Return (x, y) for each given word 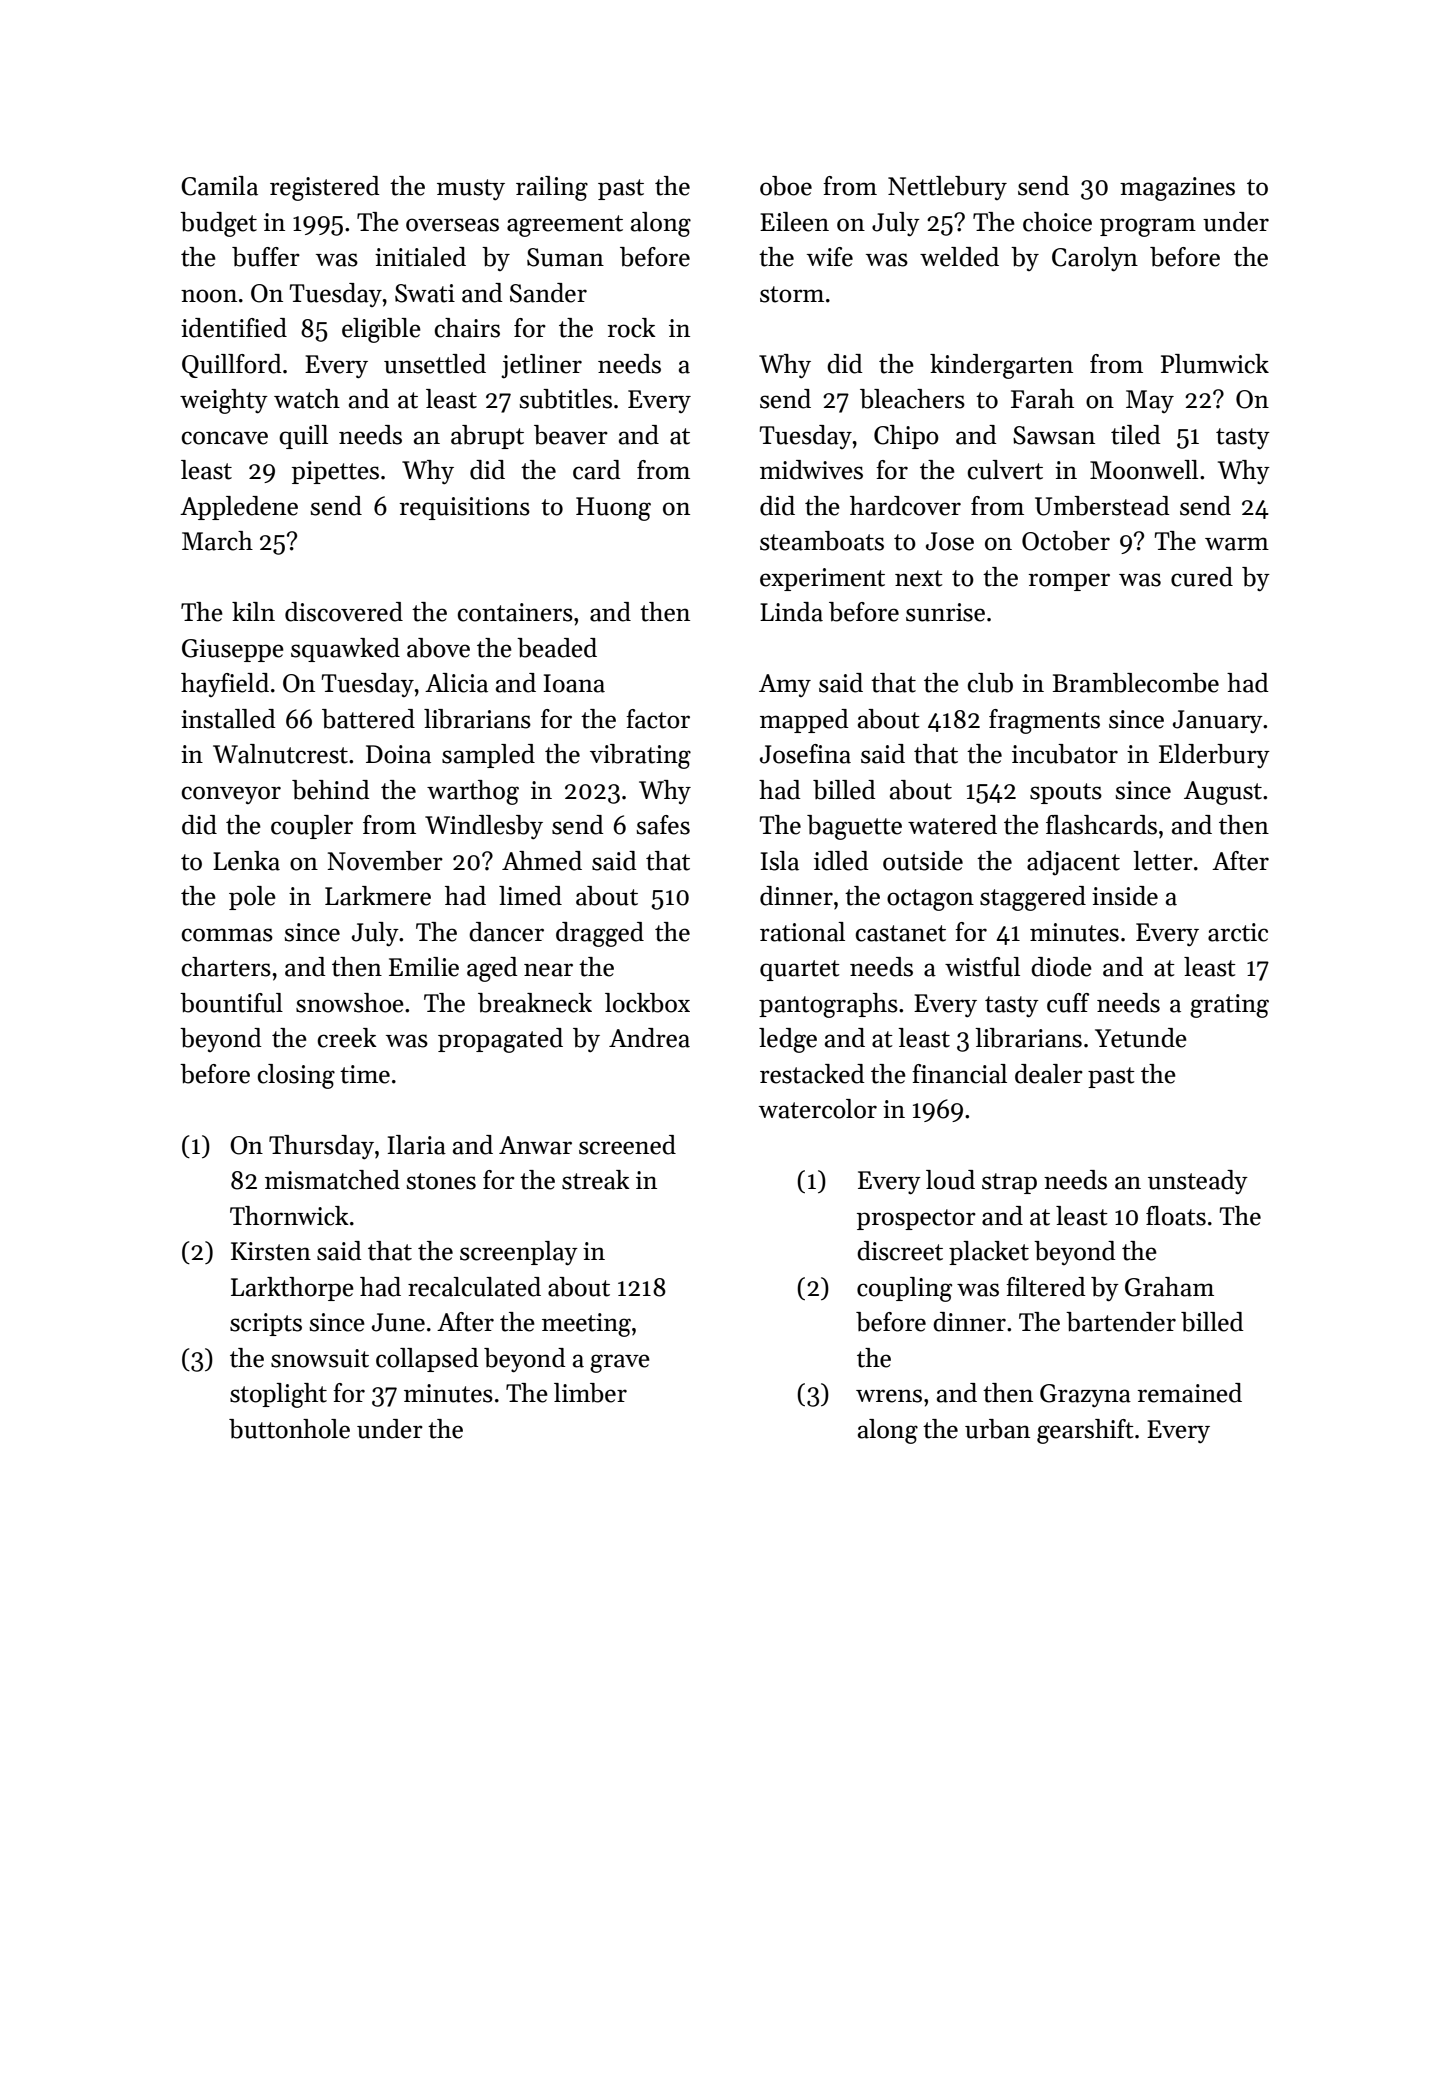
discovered (344, 612)
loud (950, 1180)
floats (1176, 1216)
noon (209, 296)
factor (658, 719)
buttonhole (289, 1429)
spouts (1066, 793)
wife (830, 257)
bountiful (231, 1003)
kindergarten (1001, 366)
